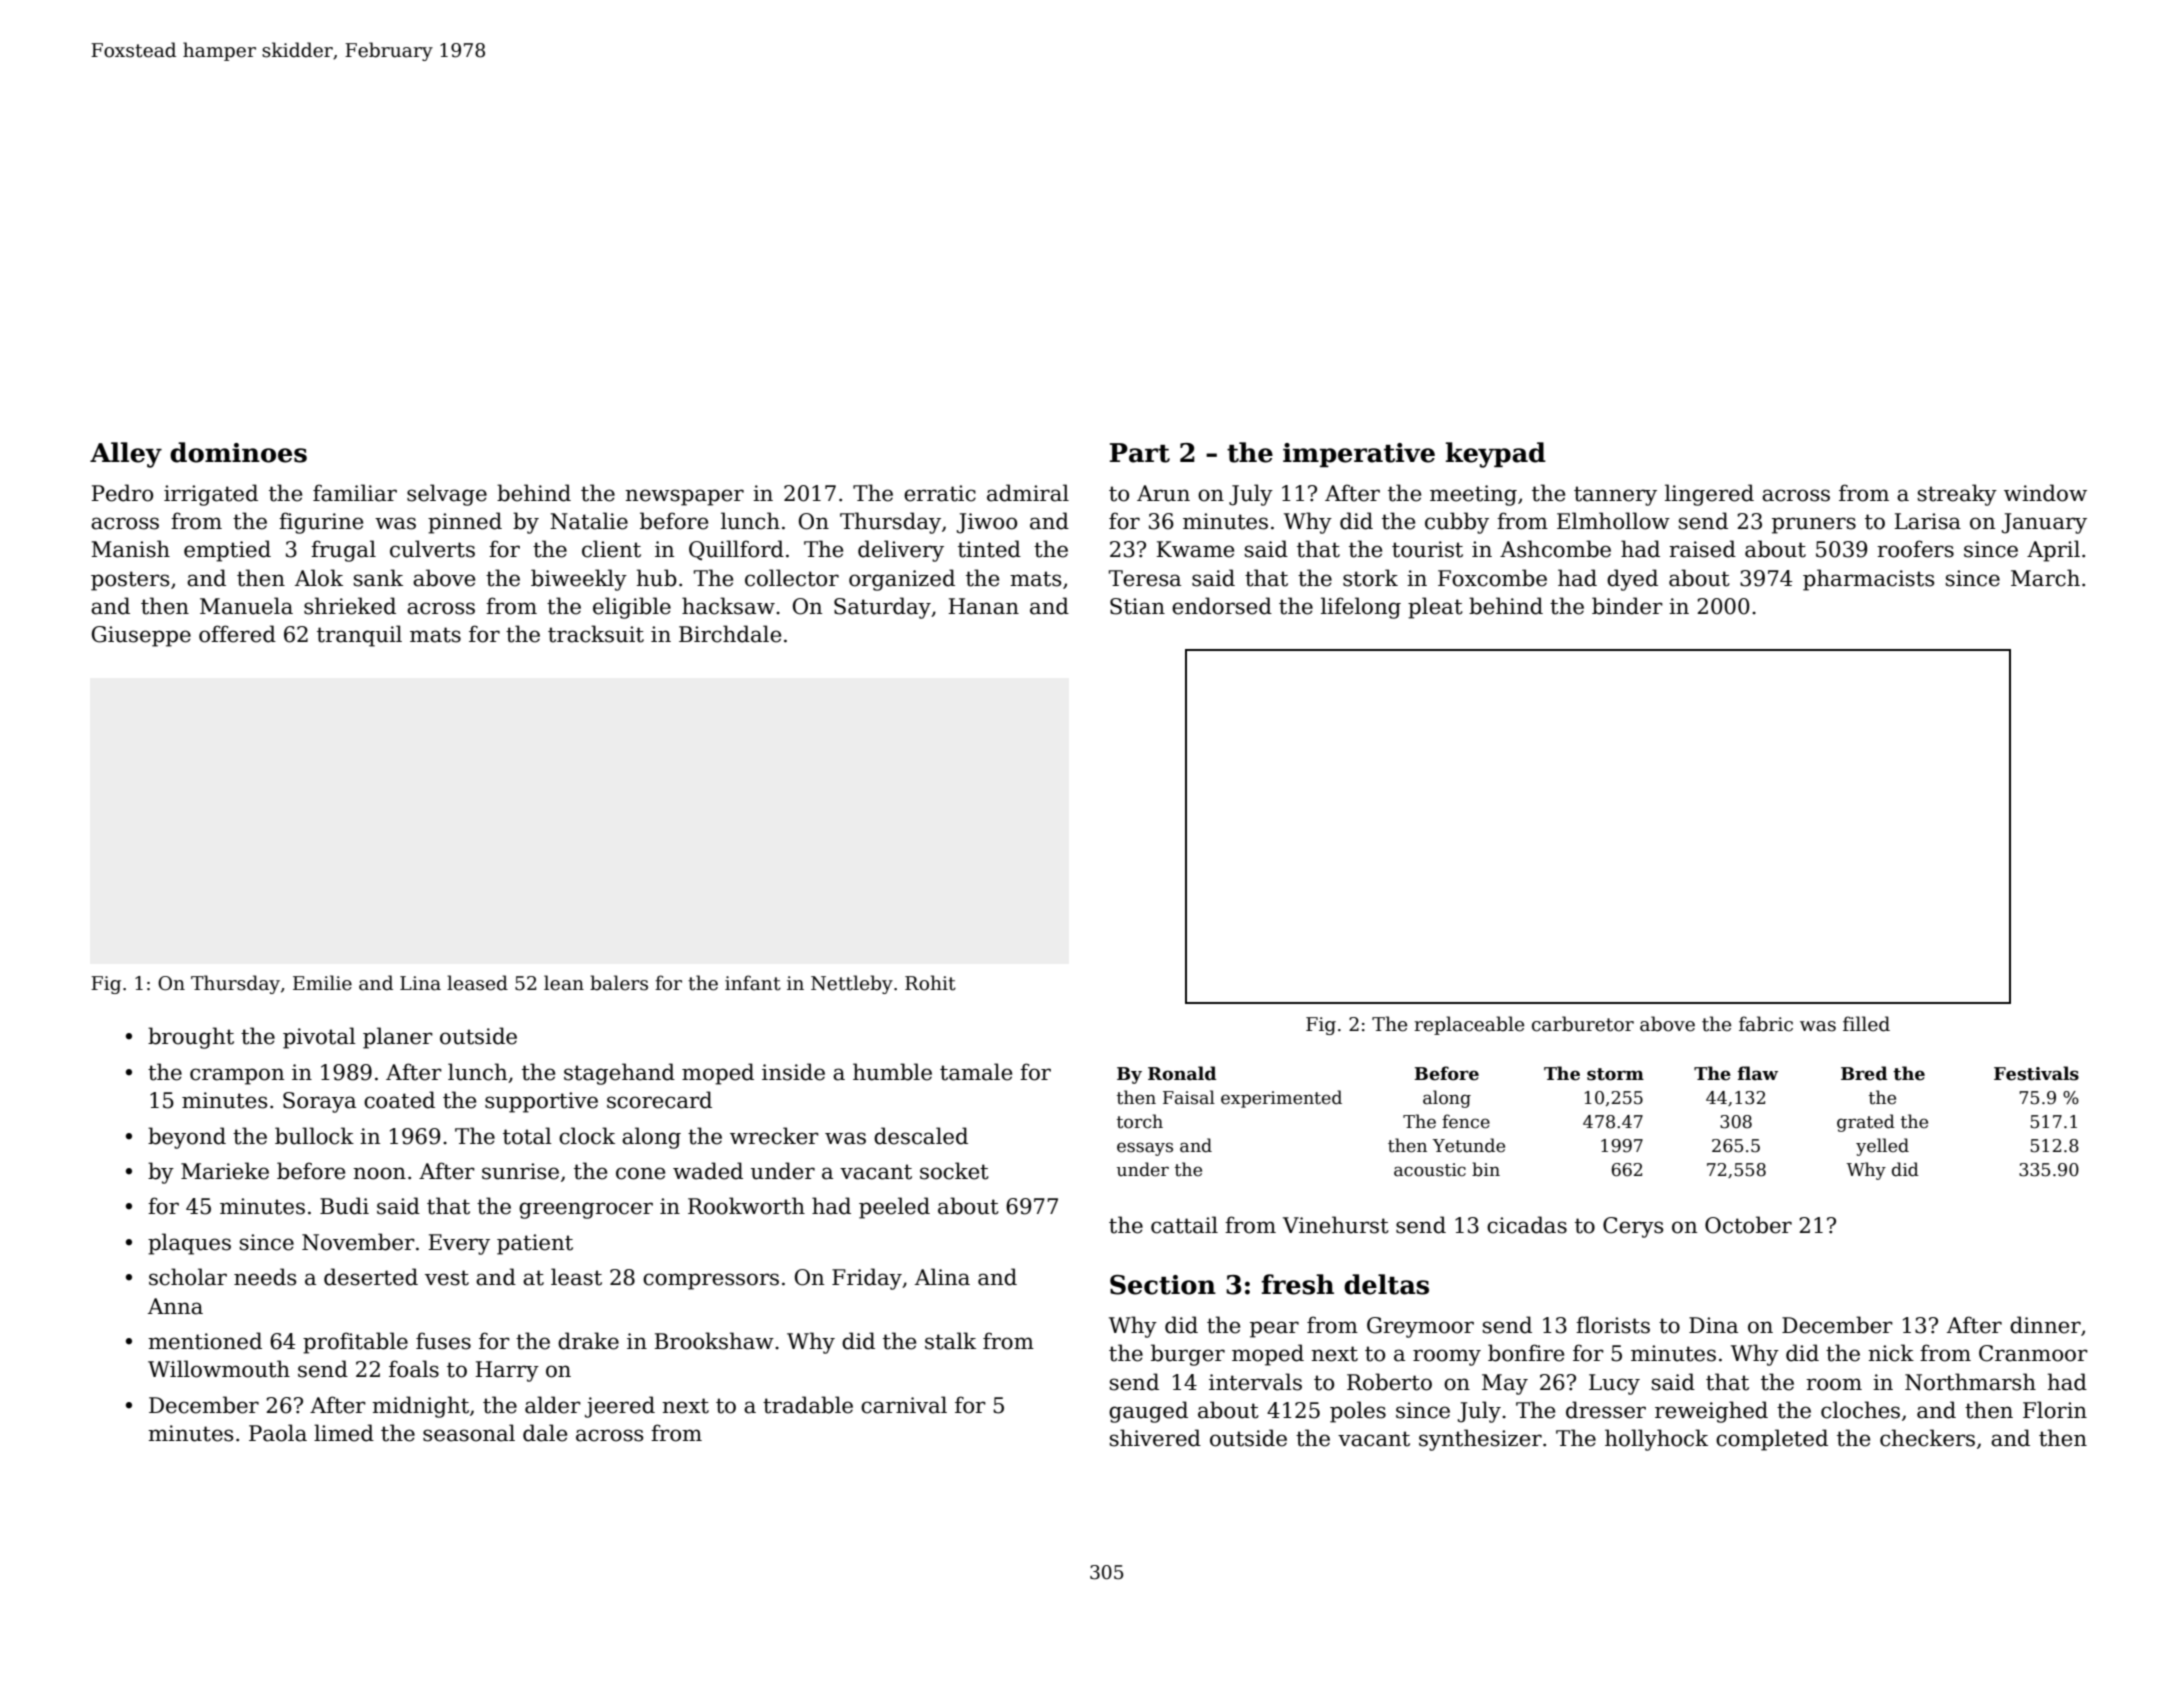 The image size is (2178, 1683). I want to click on tranquil, so click(359, 636).
